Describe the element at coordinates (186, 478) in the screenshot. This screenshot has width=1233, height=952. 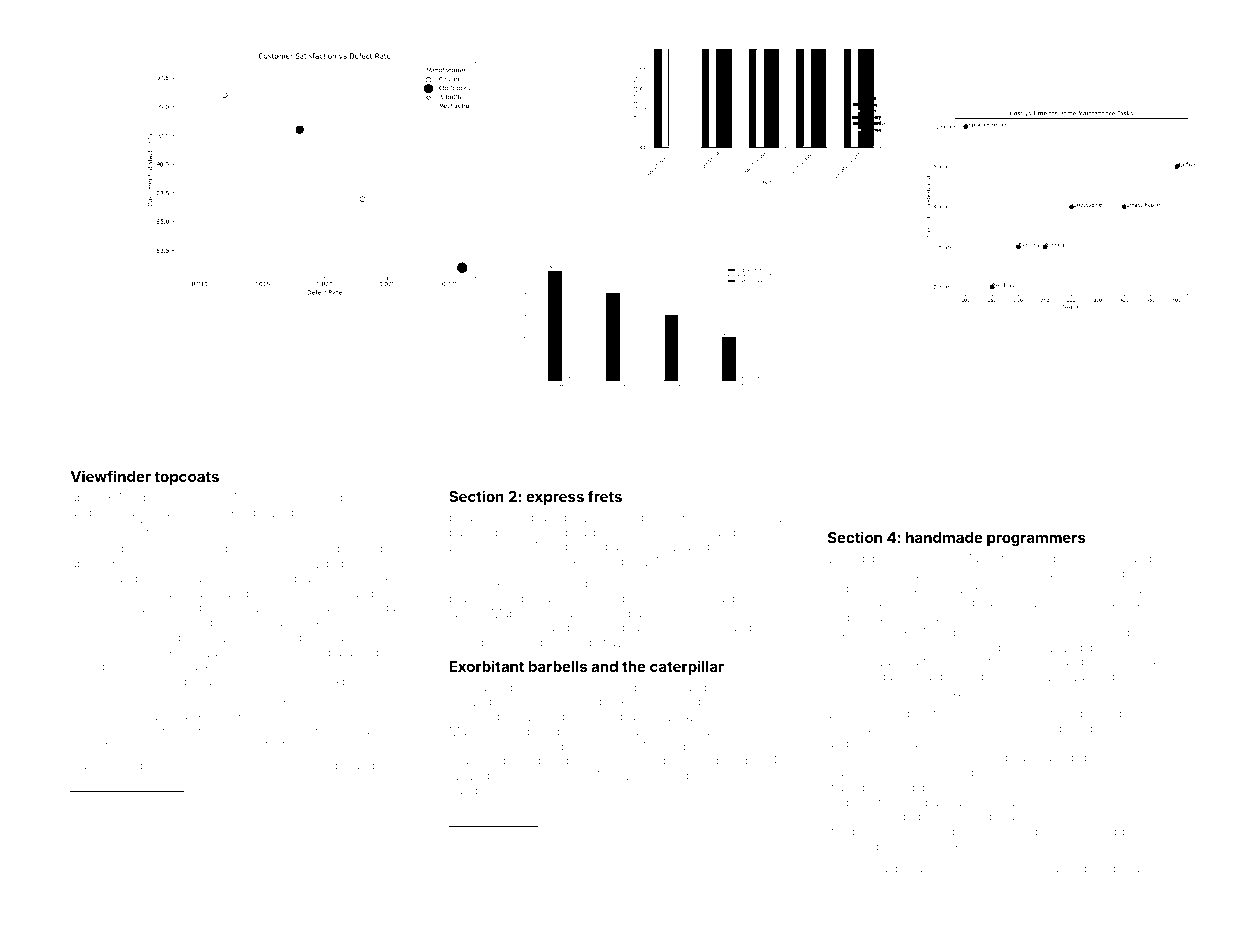
I see `topcoats` at that location.
